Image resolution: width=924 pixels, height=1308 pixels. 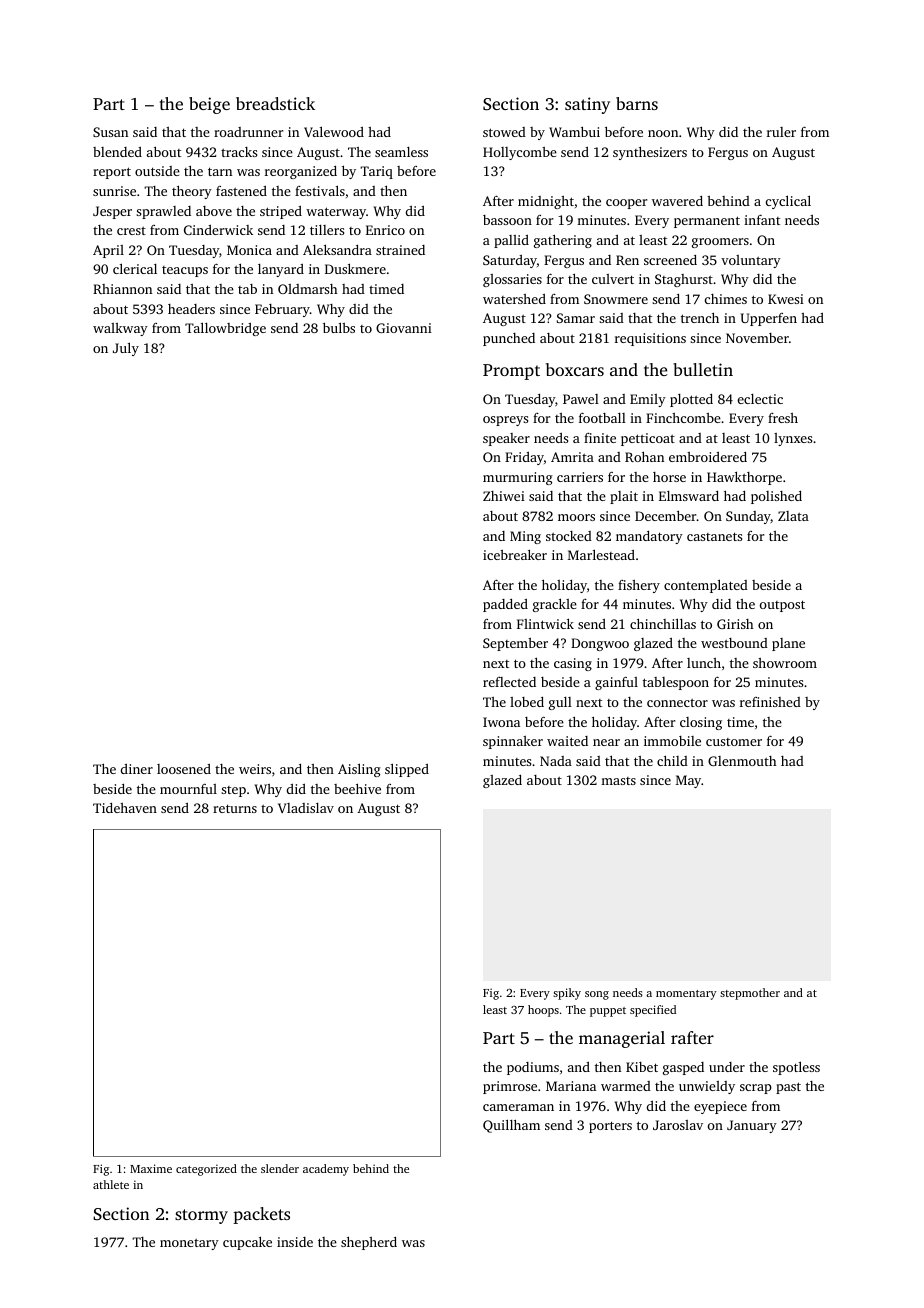 I want to click on weirs, so click(x=255, y=769).
